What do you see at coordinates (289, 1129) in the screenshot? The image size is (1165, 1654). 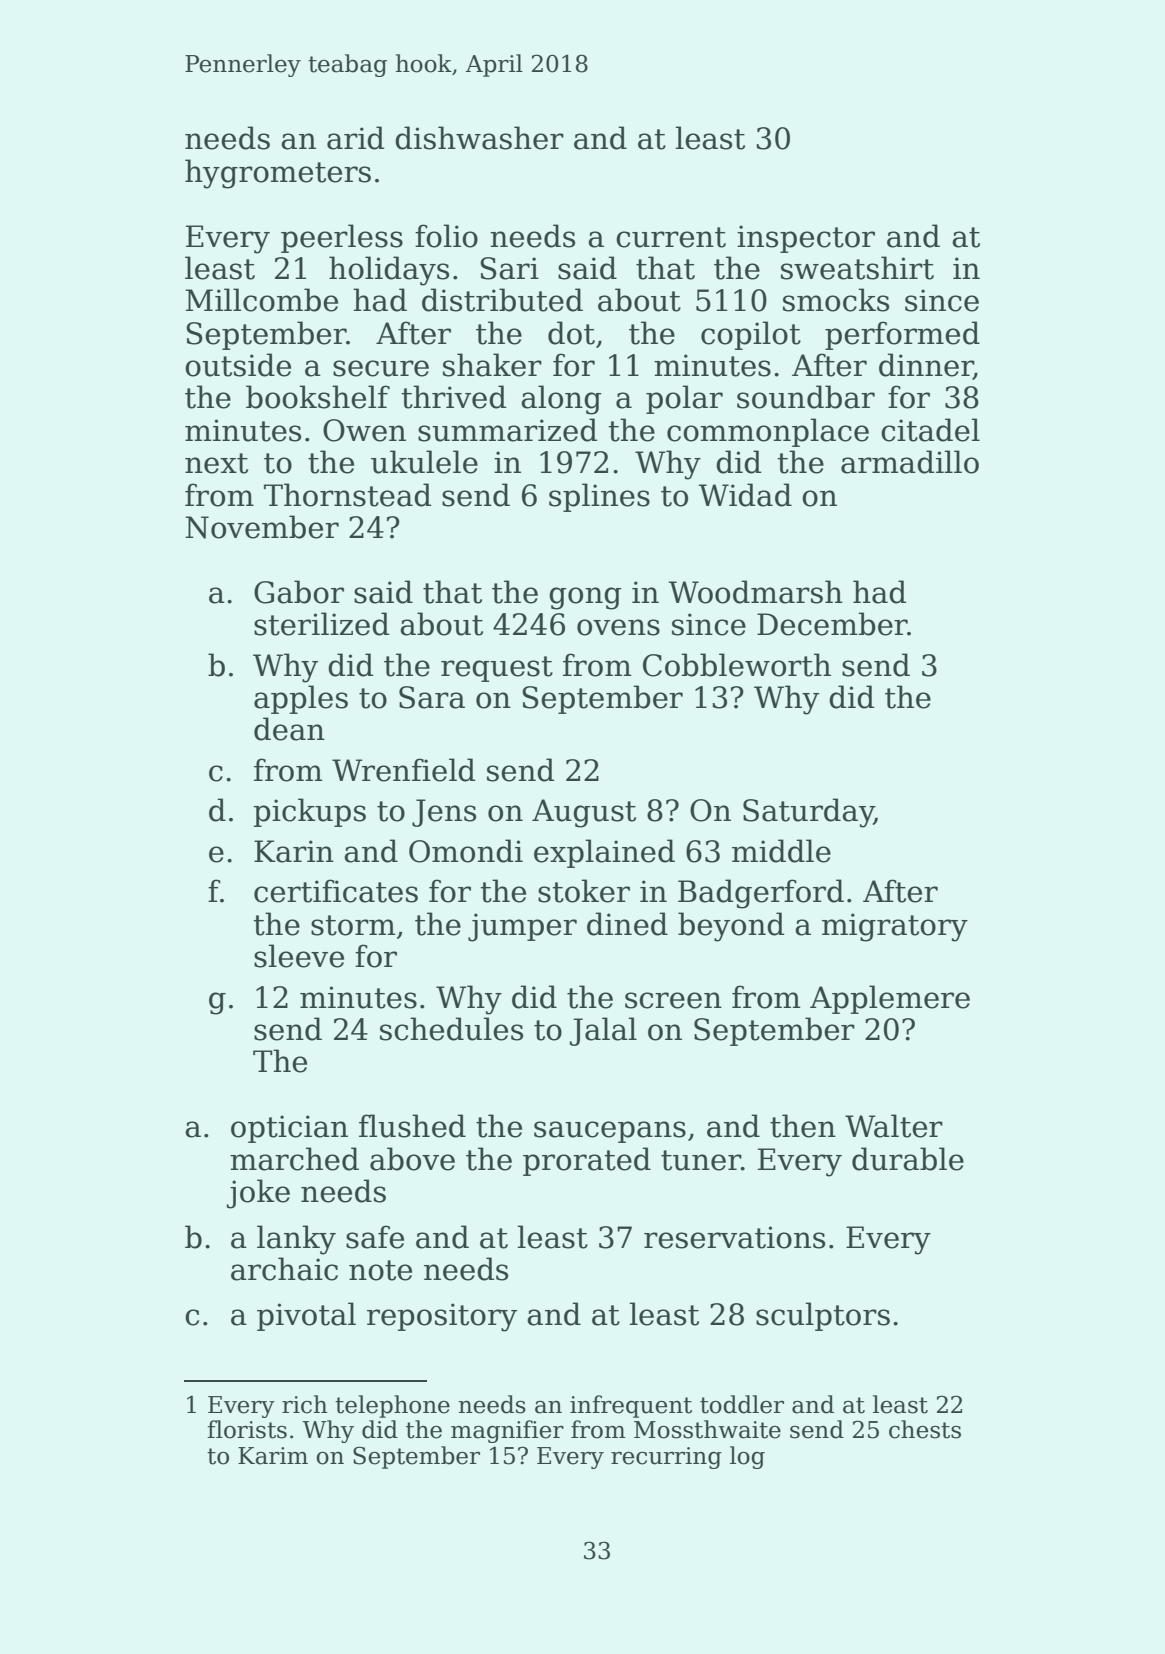 I see `optician` at bounding box center [289, 1129].
